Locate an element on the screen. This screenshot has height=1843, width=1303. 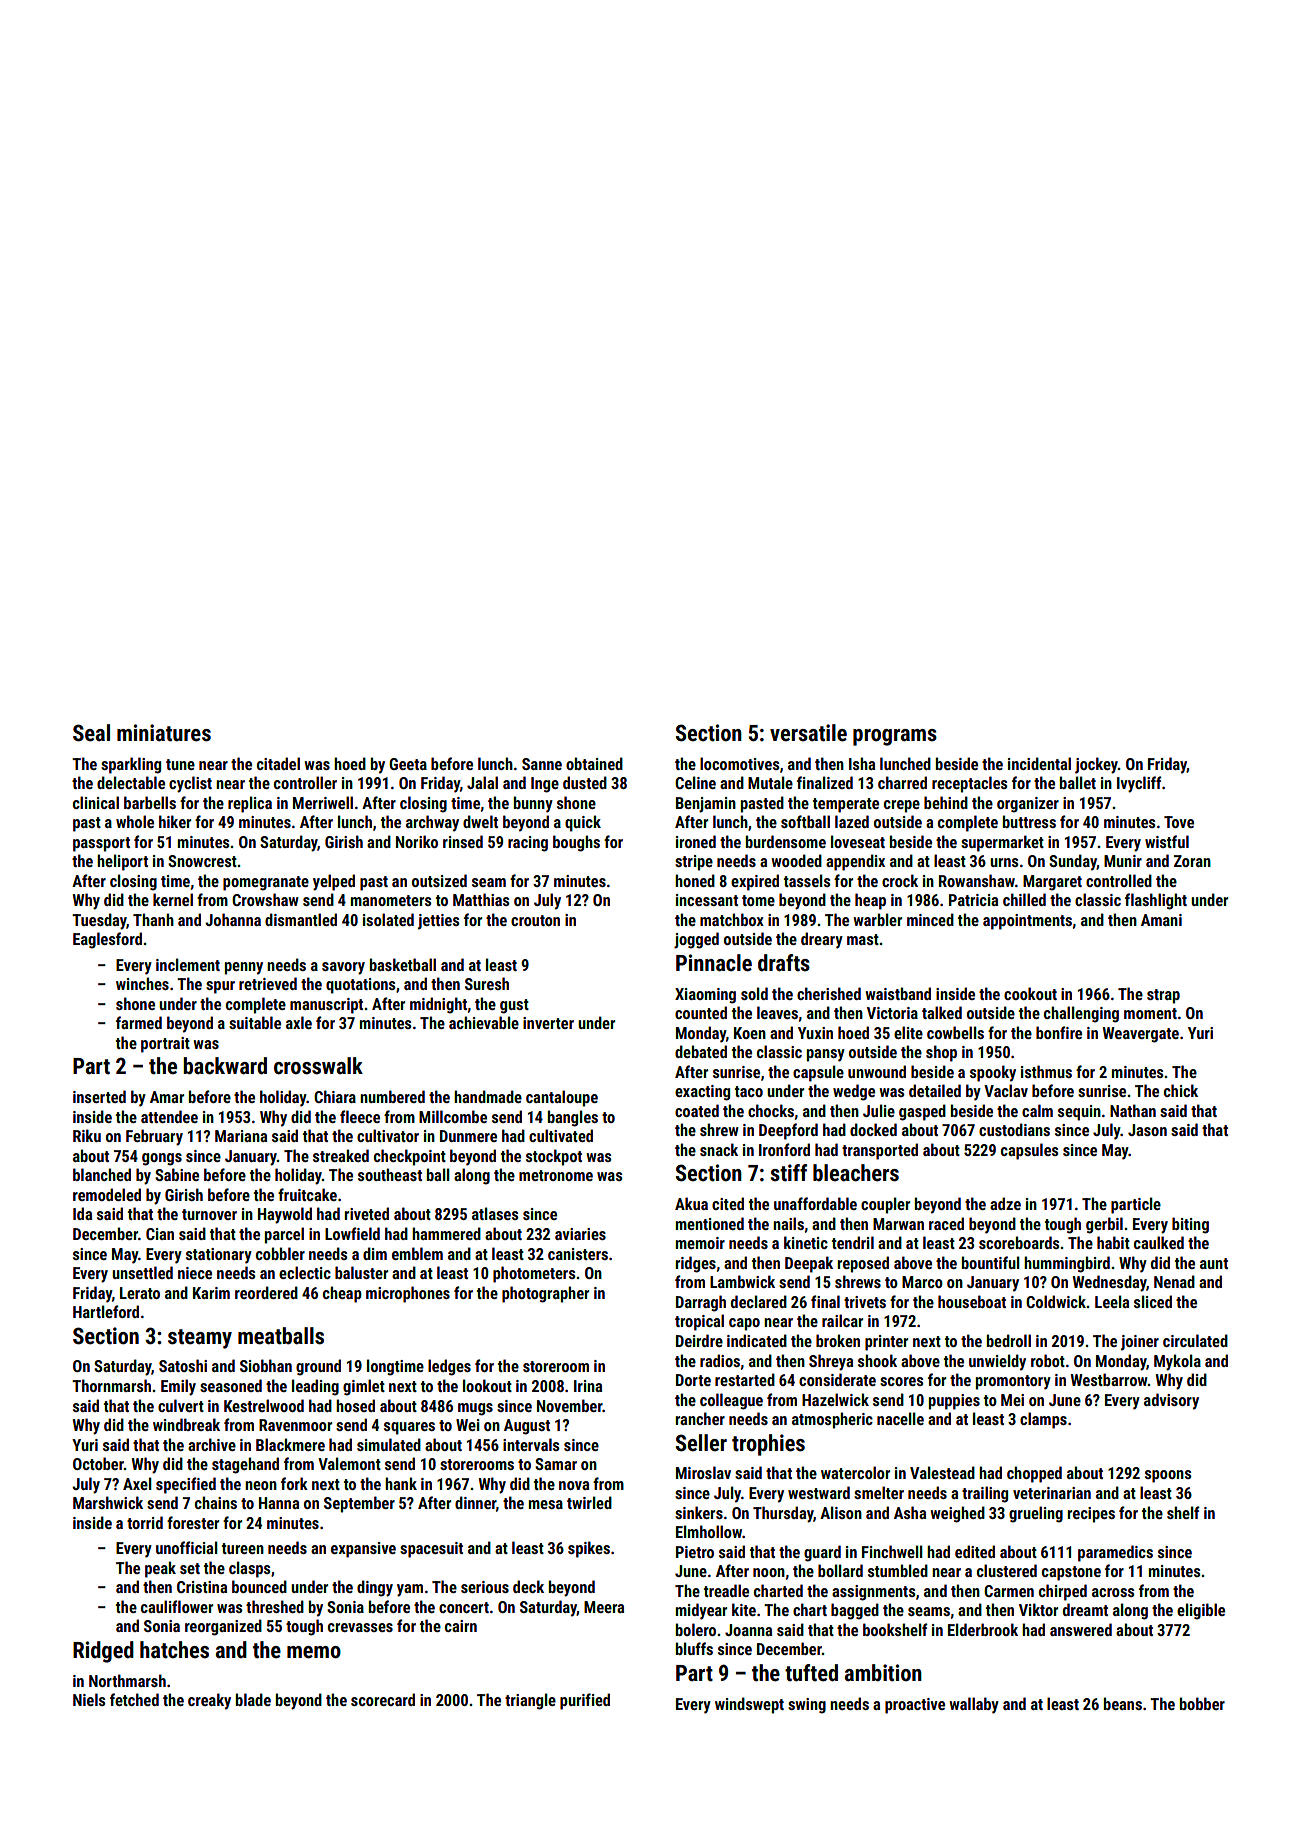
blade is located at coordinates (253, 1699).
